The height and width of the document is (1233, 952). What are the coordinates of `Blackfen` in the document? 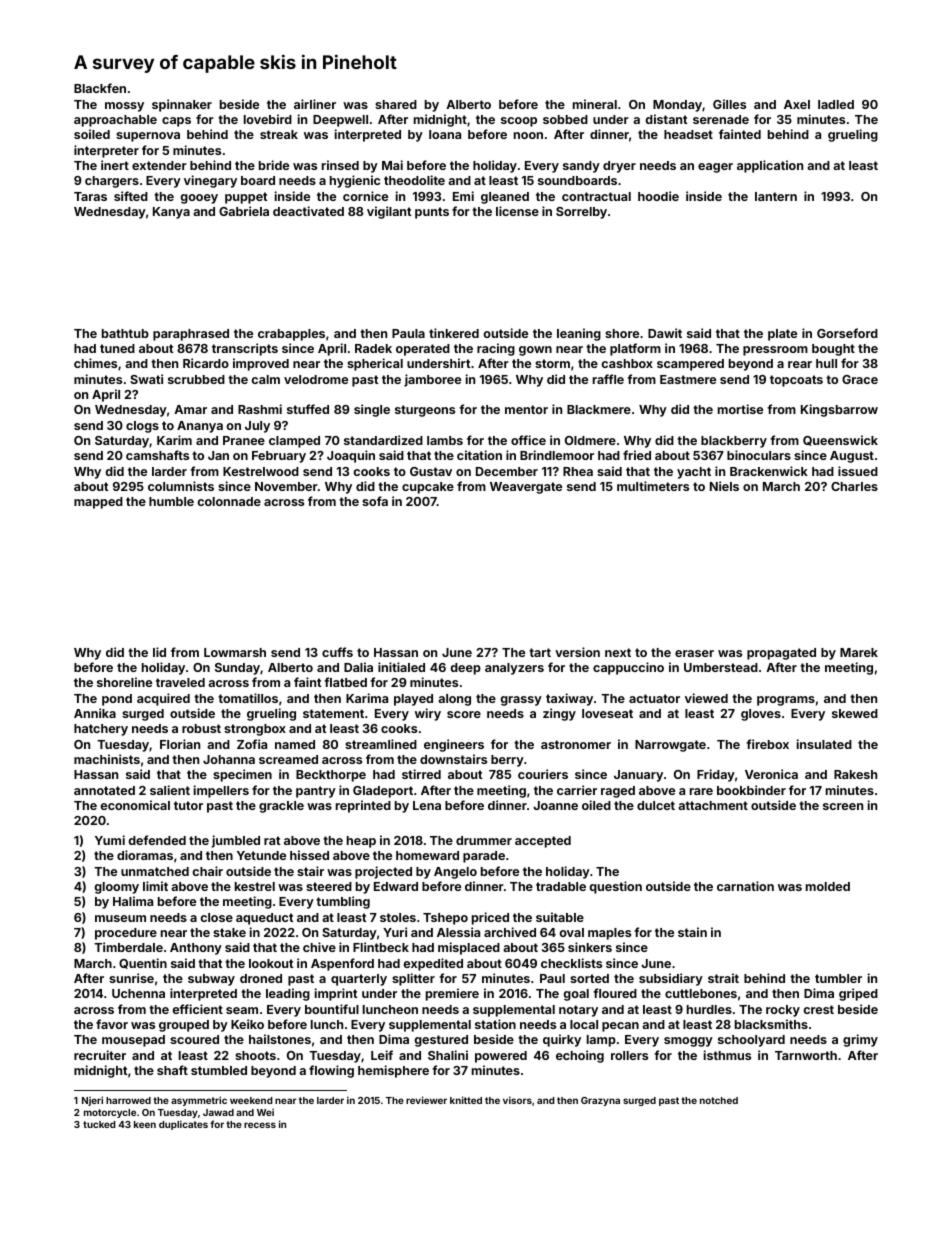 It's located at (100, 88).
